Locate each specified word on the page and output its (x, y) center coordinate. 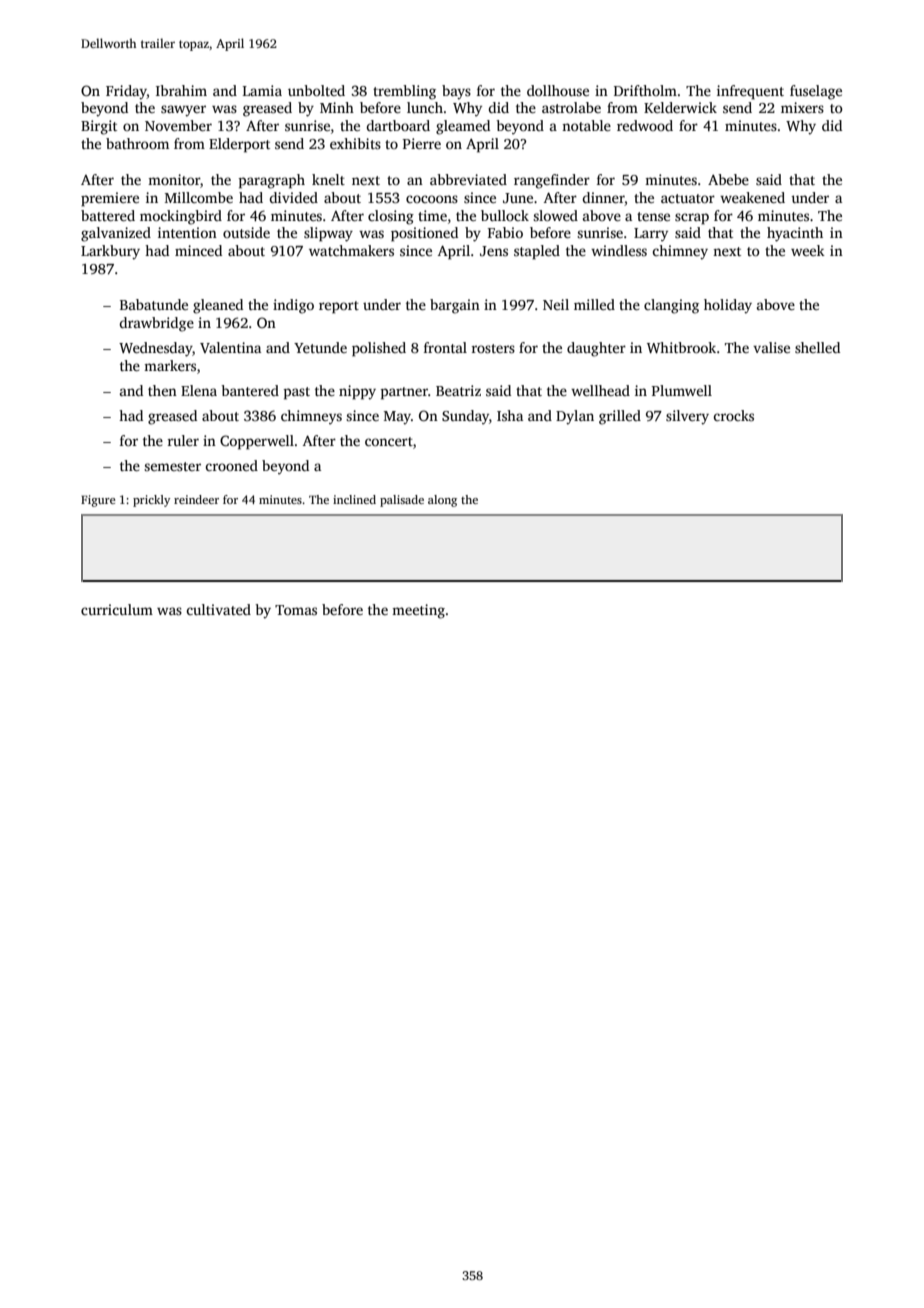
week (808, 250)
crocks (733, 415)
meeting (418, 611)
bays (456, 92)
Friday (126, 92)
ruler (183, 440)
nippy (357, 392)
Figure (98, 501)
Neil (556, 304)
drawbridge (156, 324)
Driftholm (645, 90)
